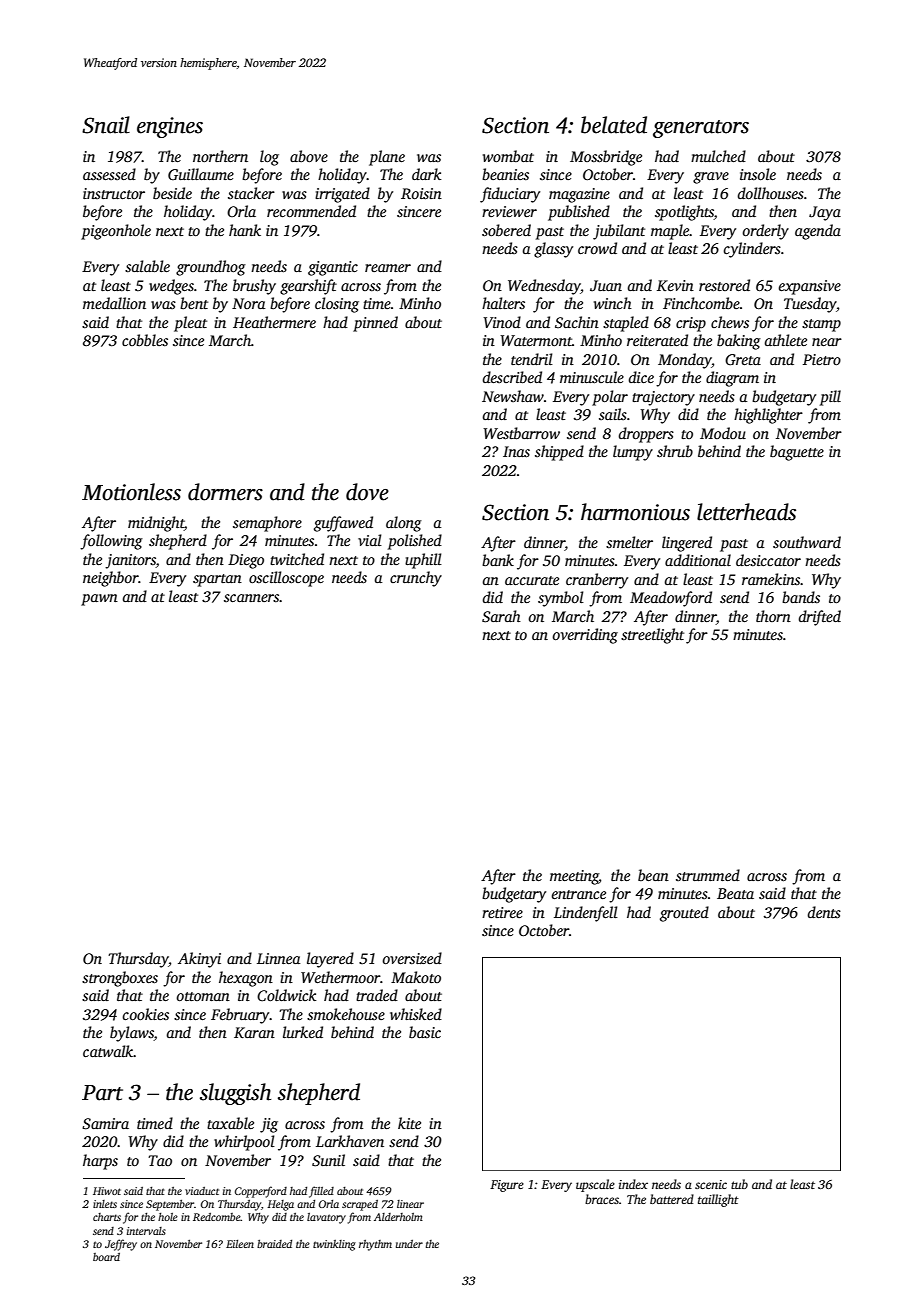 This document has height=1308, width=924. What do you see at coordinates (114, 303) in the document?
I see `medallion` at bounding box center [114, 303].
